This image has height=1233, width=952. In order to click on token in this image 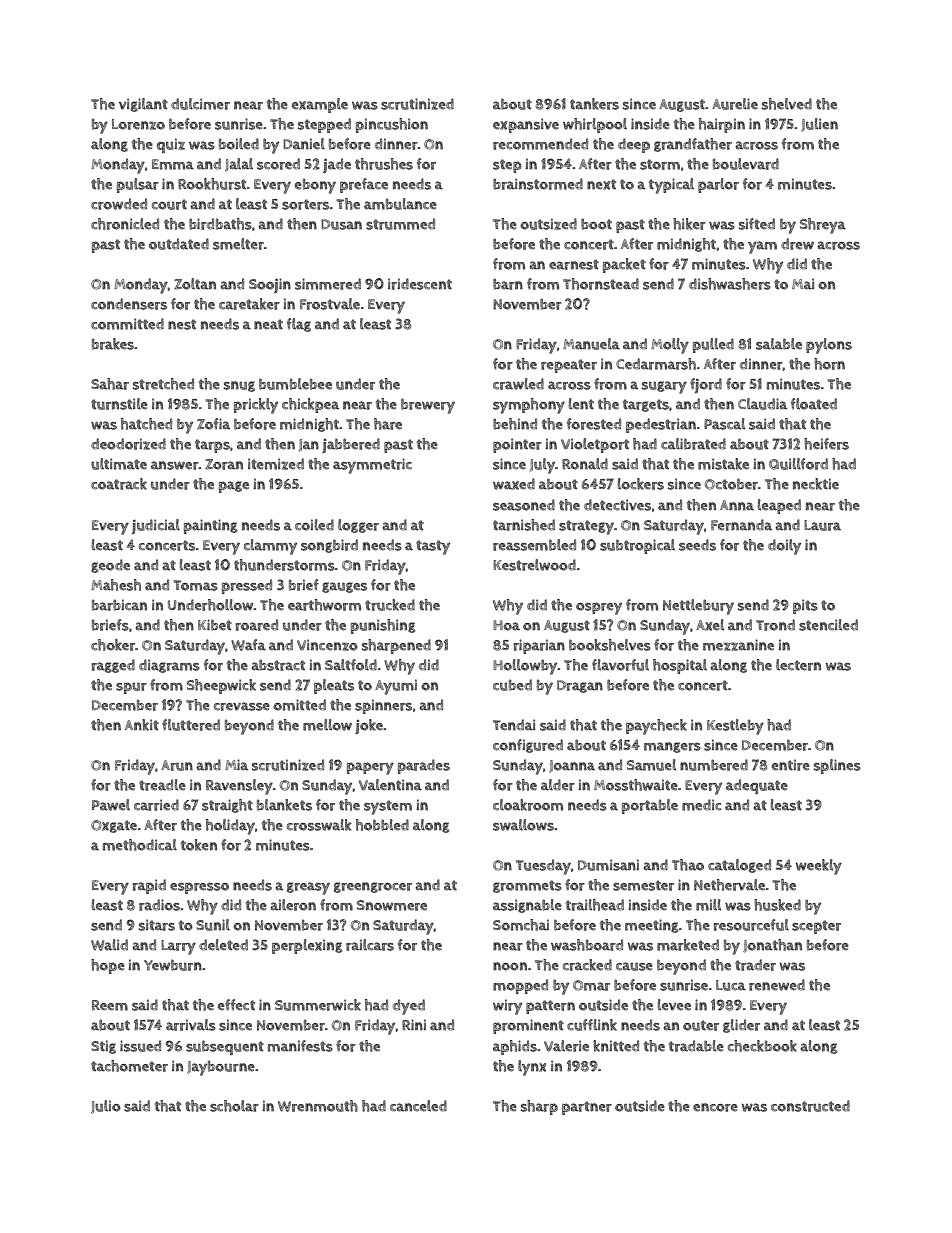, I will do `click(199, 845)`.
